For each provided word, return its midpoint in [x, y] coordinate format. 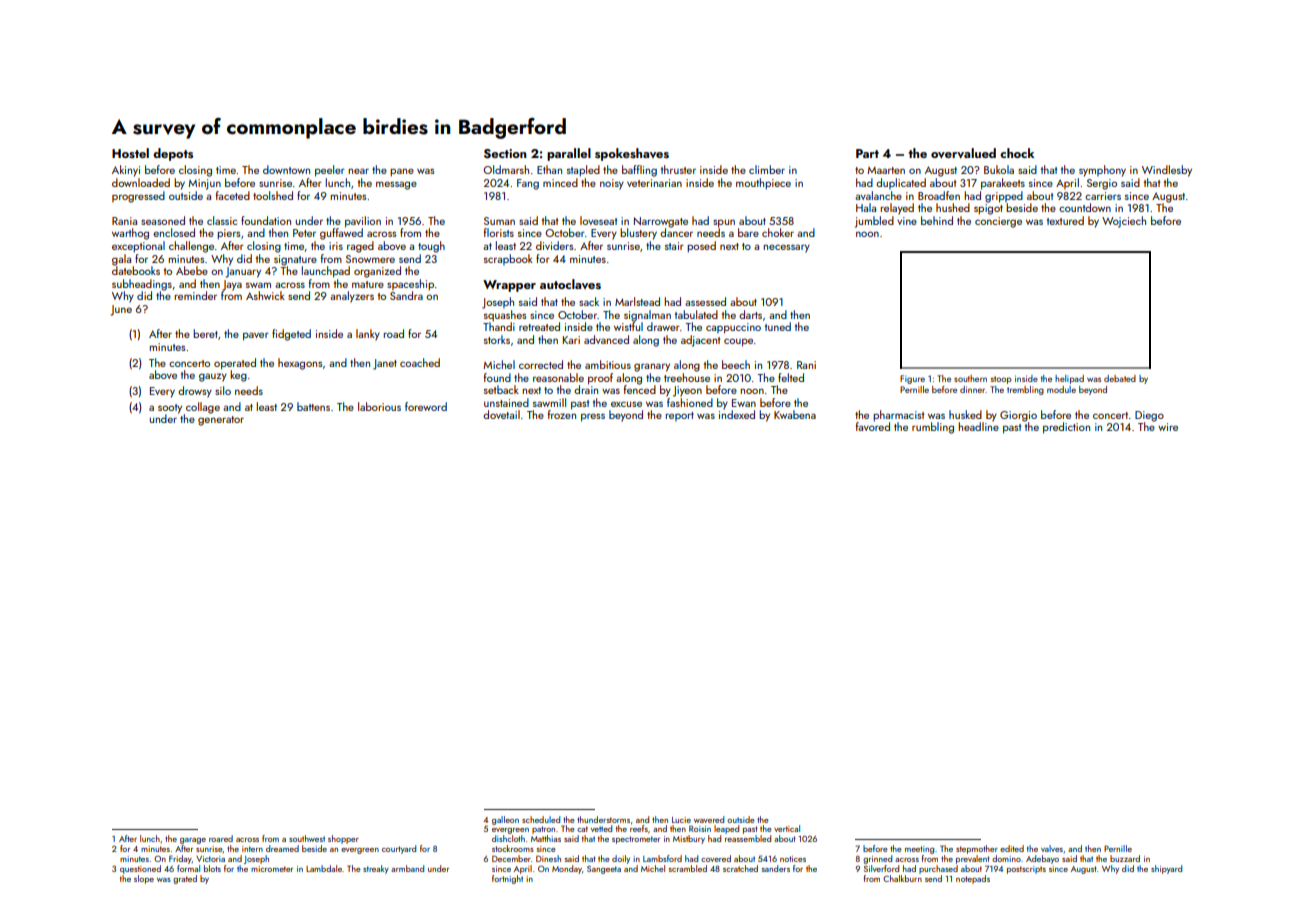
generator [221, 421]
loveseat [598, 220]
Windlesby [1167, 171]
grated [185, 879]
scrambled [688, 868]
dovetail [501, 414]
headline [979, 426]
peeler [330, 171]
